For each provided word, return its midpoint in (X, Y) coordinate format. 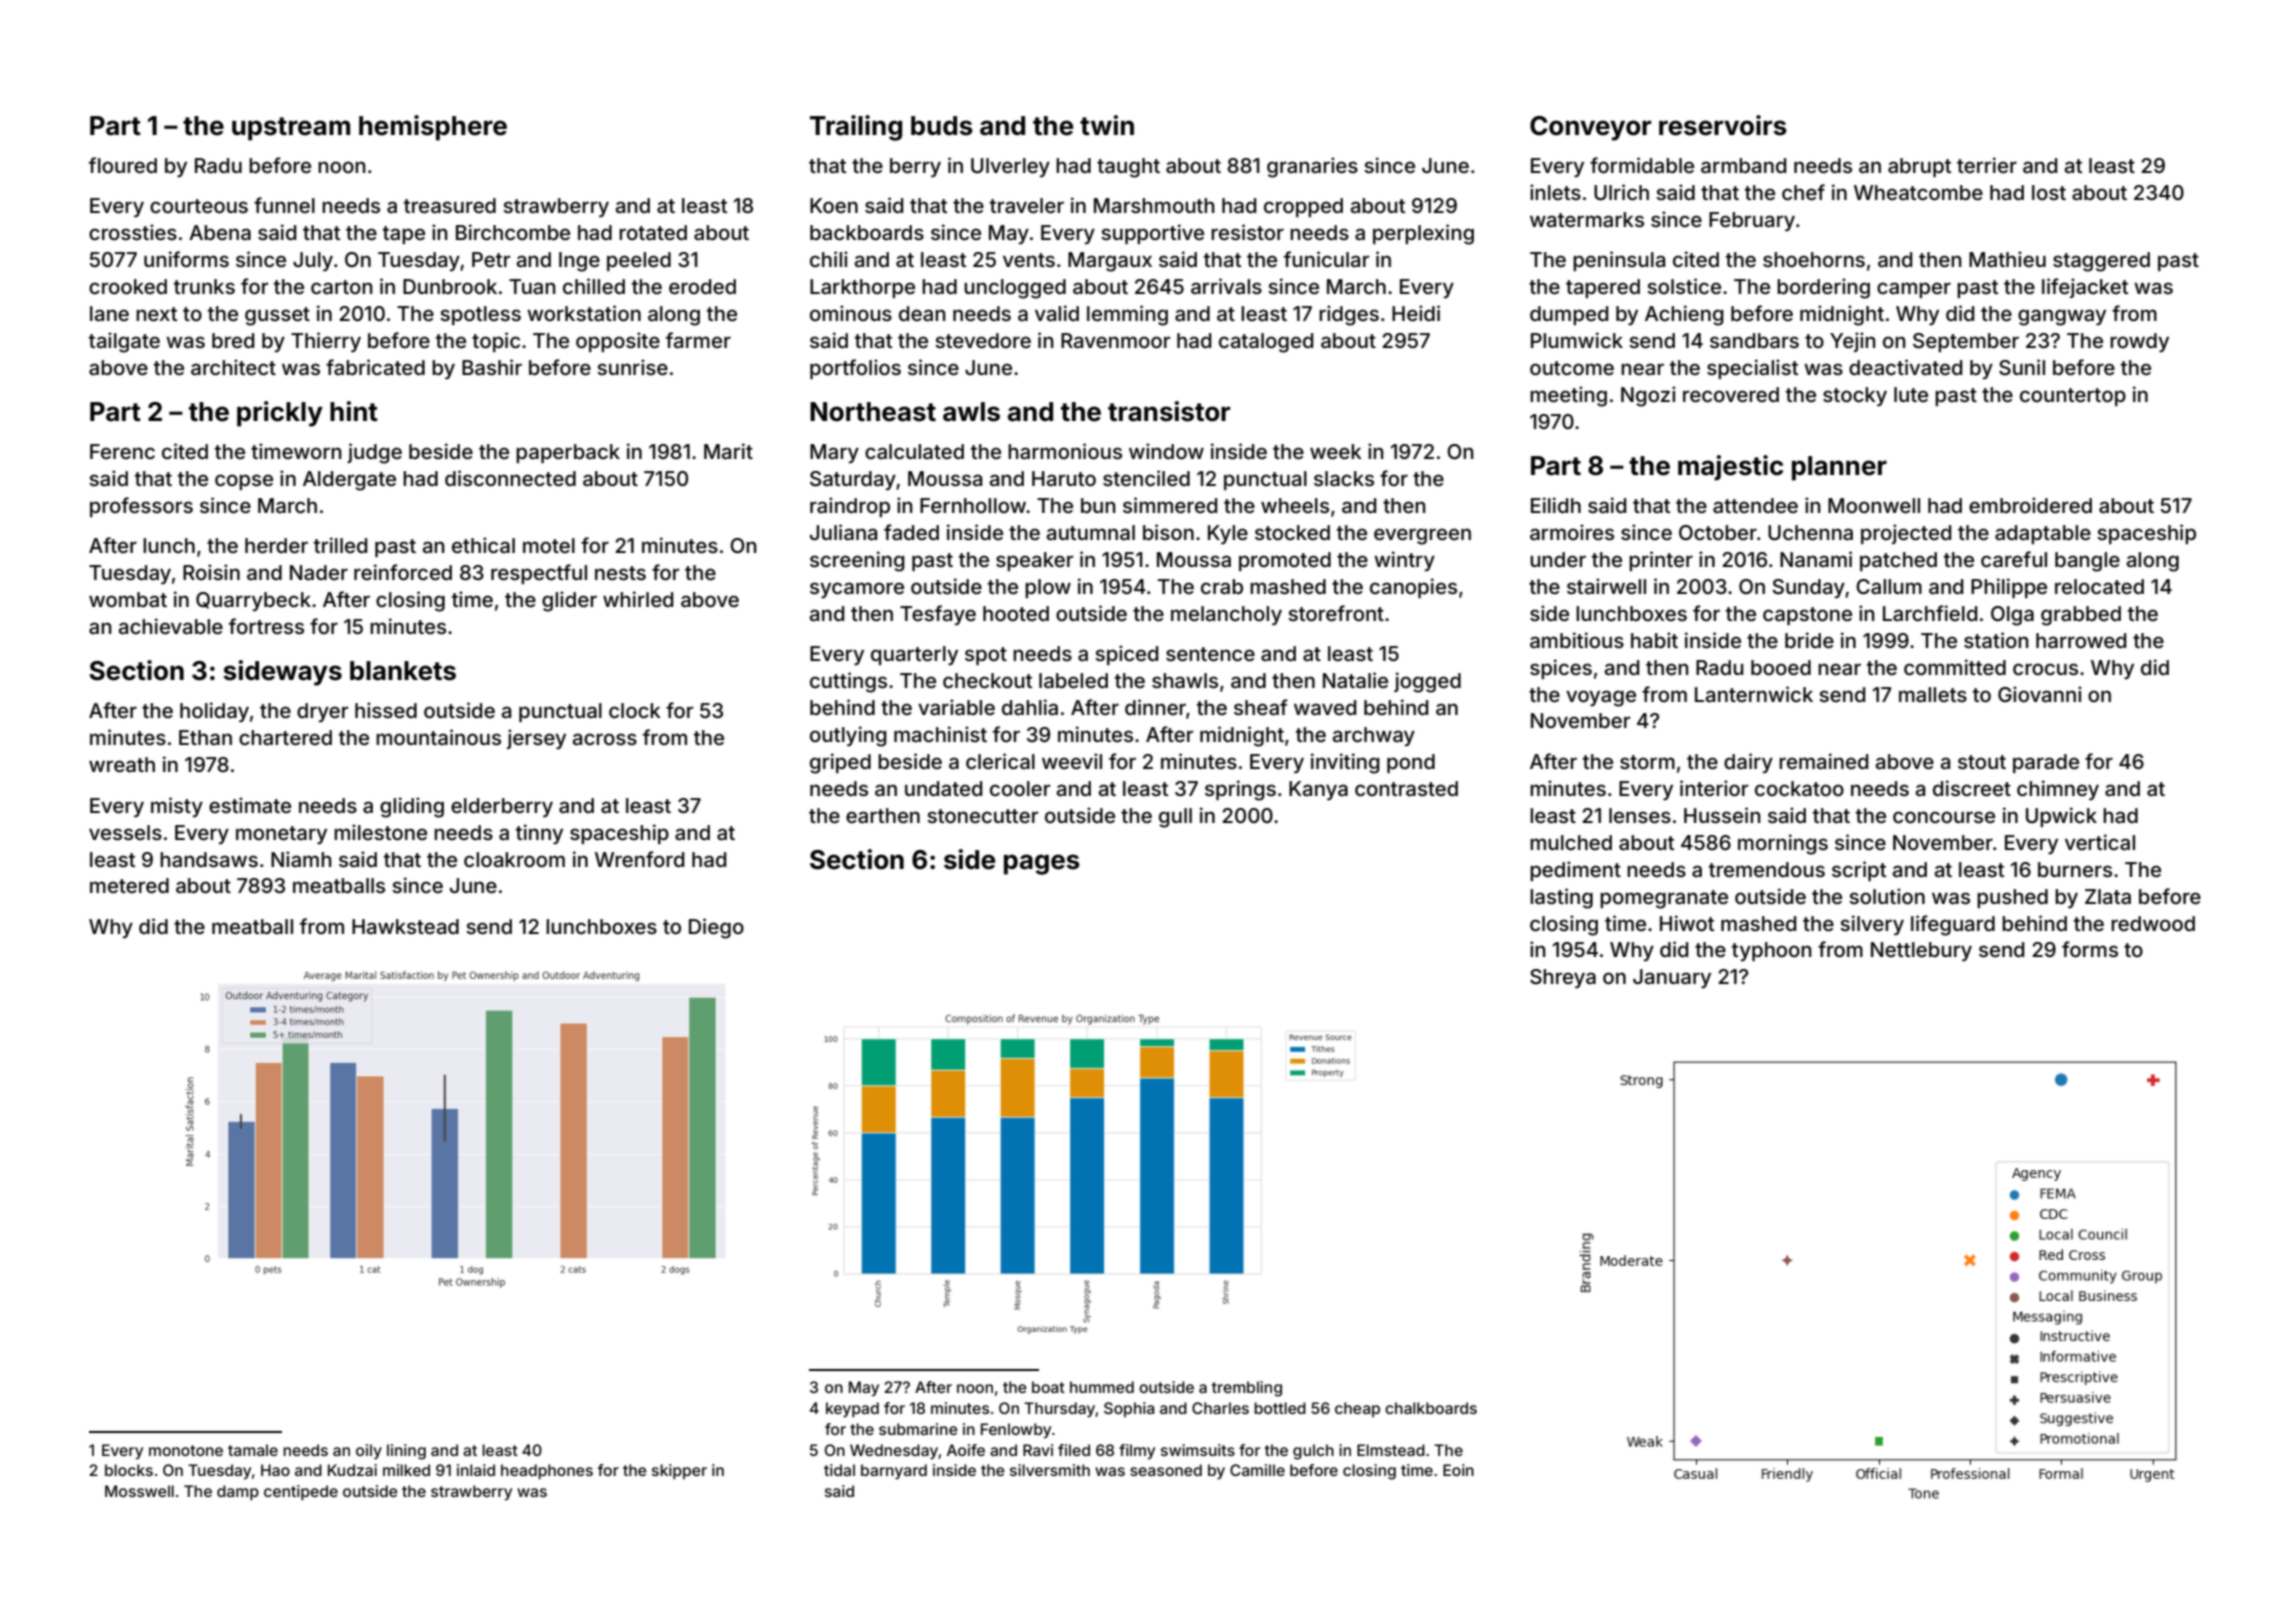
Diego (716, 928)
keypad (852, 1410)
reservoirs (1723, 125)
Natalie (1355, 680)
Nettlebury (1921, 952)
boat (1048, 1387)
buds (942, 126)
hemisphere (433, 128)
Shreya (1563, 979)
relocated (2099, 586)
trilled (340, 545)
